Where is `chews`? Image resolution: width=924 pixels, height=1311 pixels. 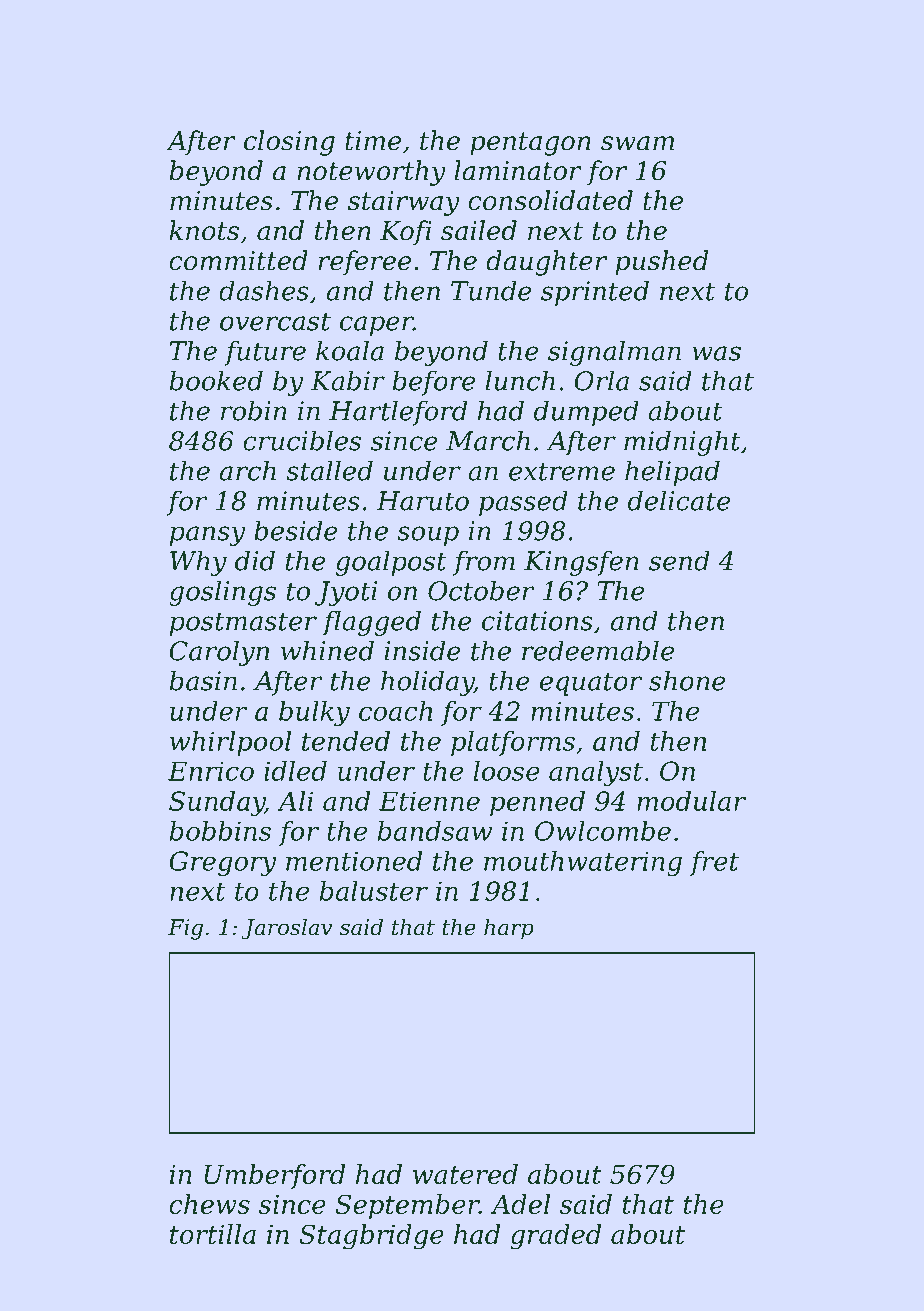 chews is located at coordinates (209, 1204).
